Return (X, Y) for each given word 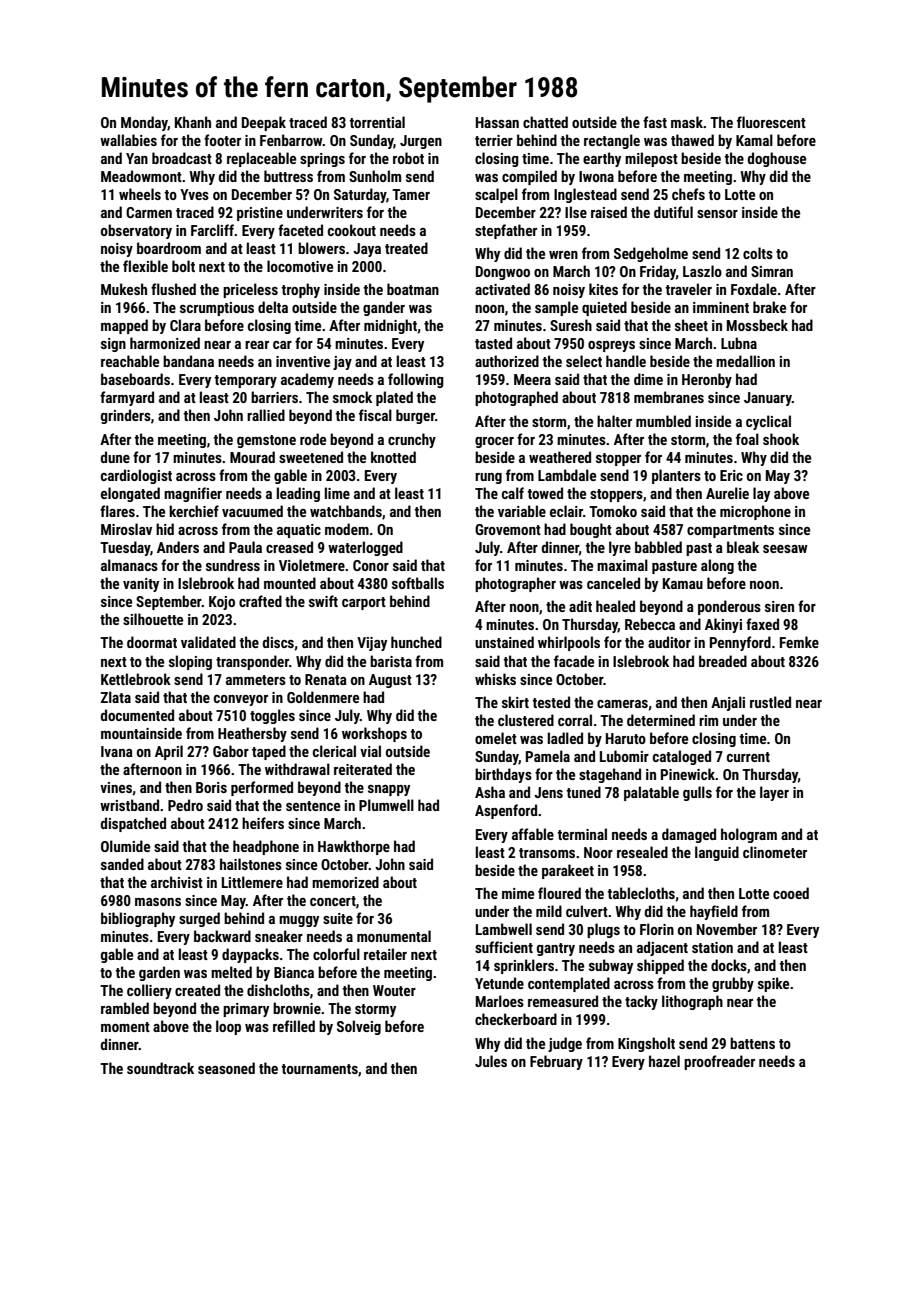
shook (781, 439)
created (197, 990)
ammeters (256, 680)
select (584, 361)
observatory (136, 231)
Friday (658, 272)
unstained (504, 642)
